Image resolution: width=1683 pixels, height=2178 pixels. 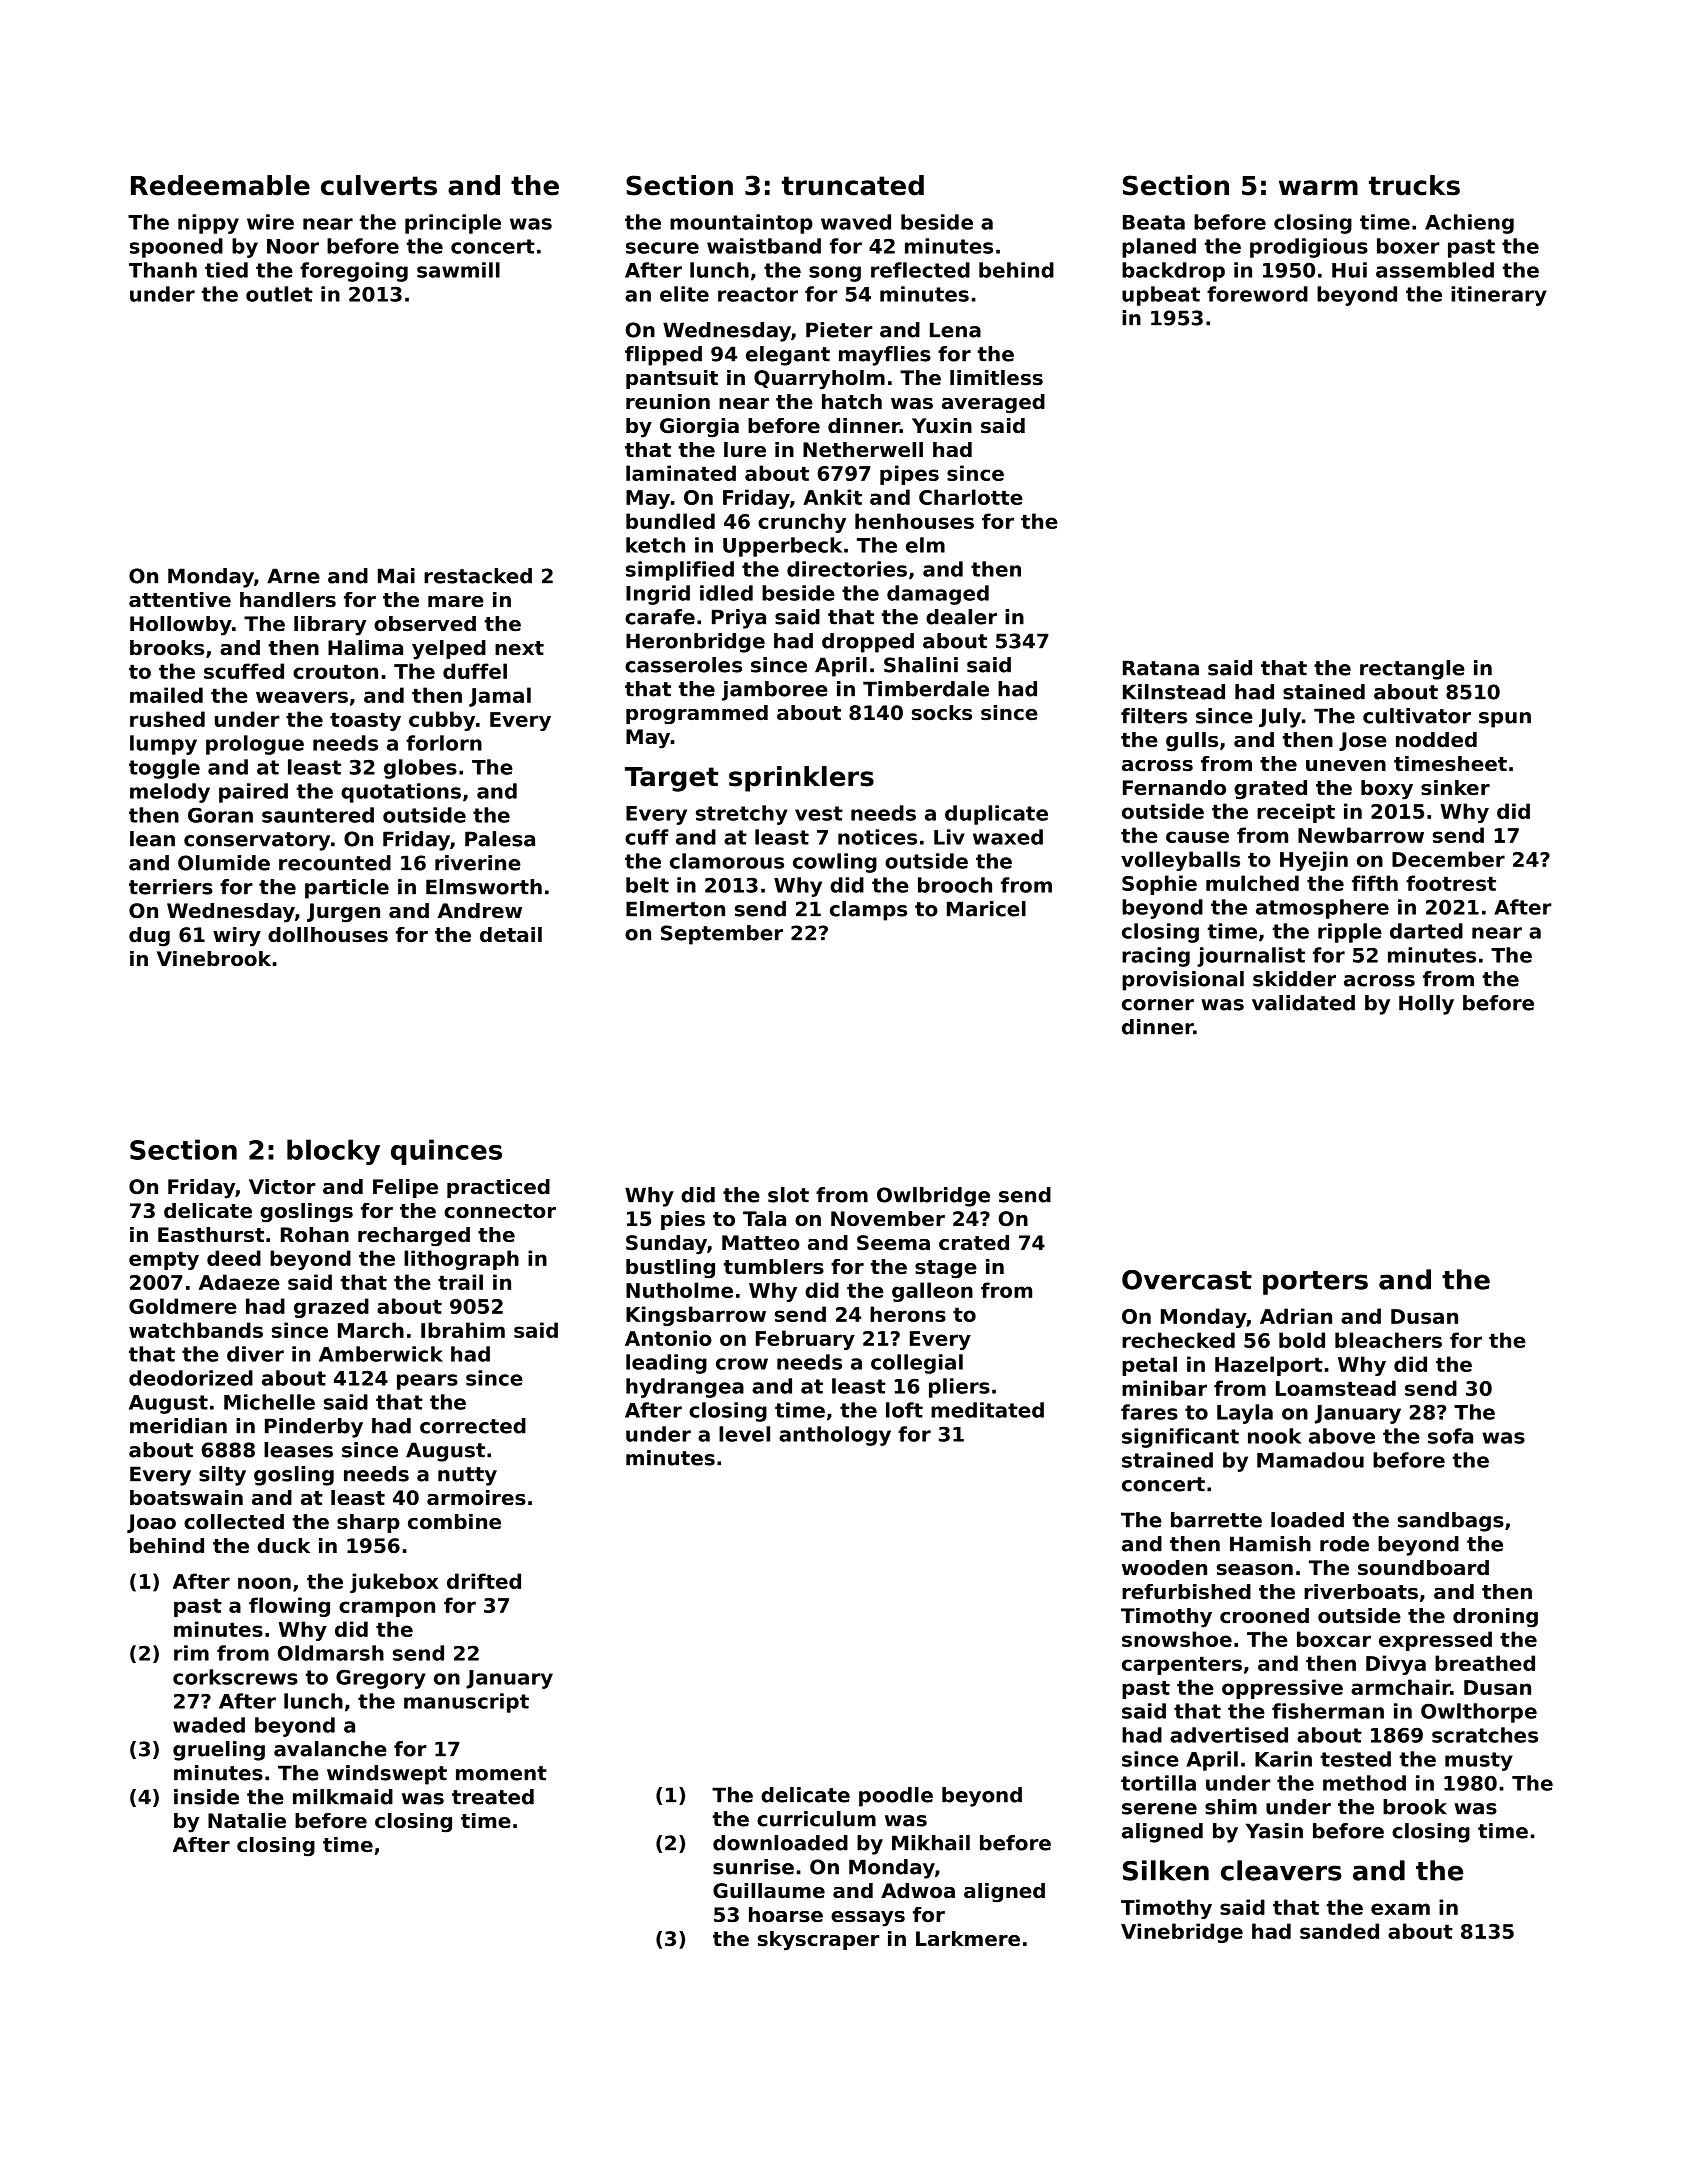 I want to click on restacked, so click(x=478, y=576).
